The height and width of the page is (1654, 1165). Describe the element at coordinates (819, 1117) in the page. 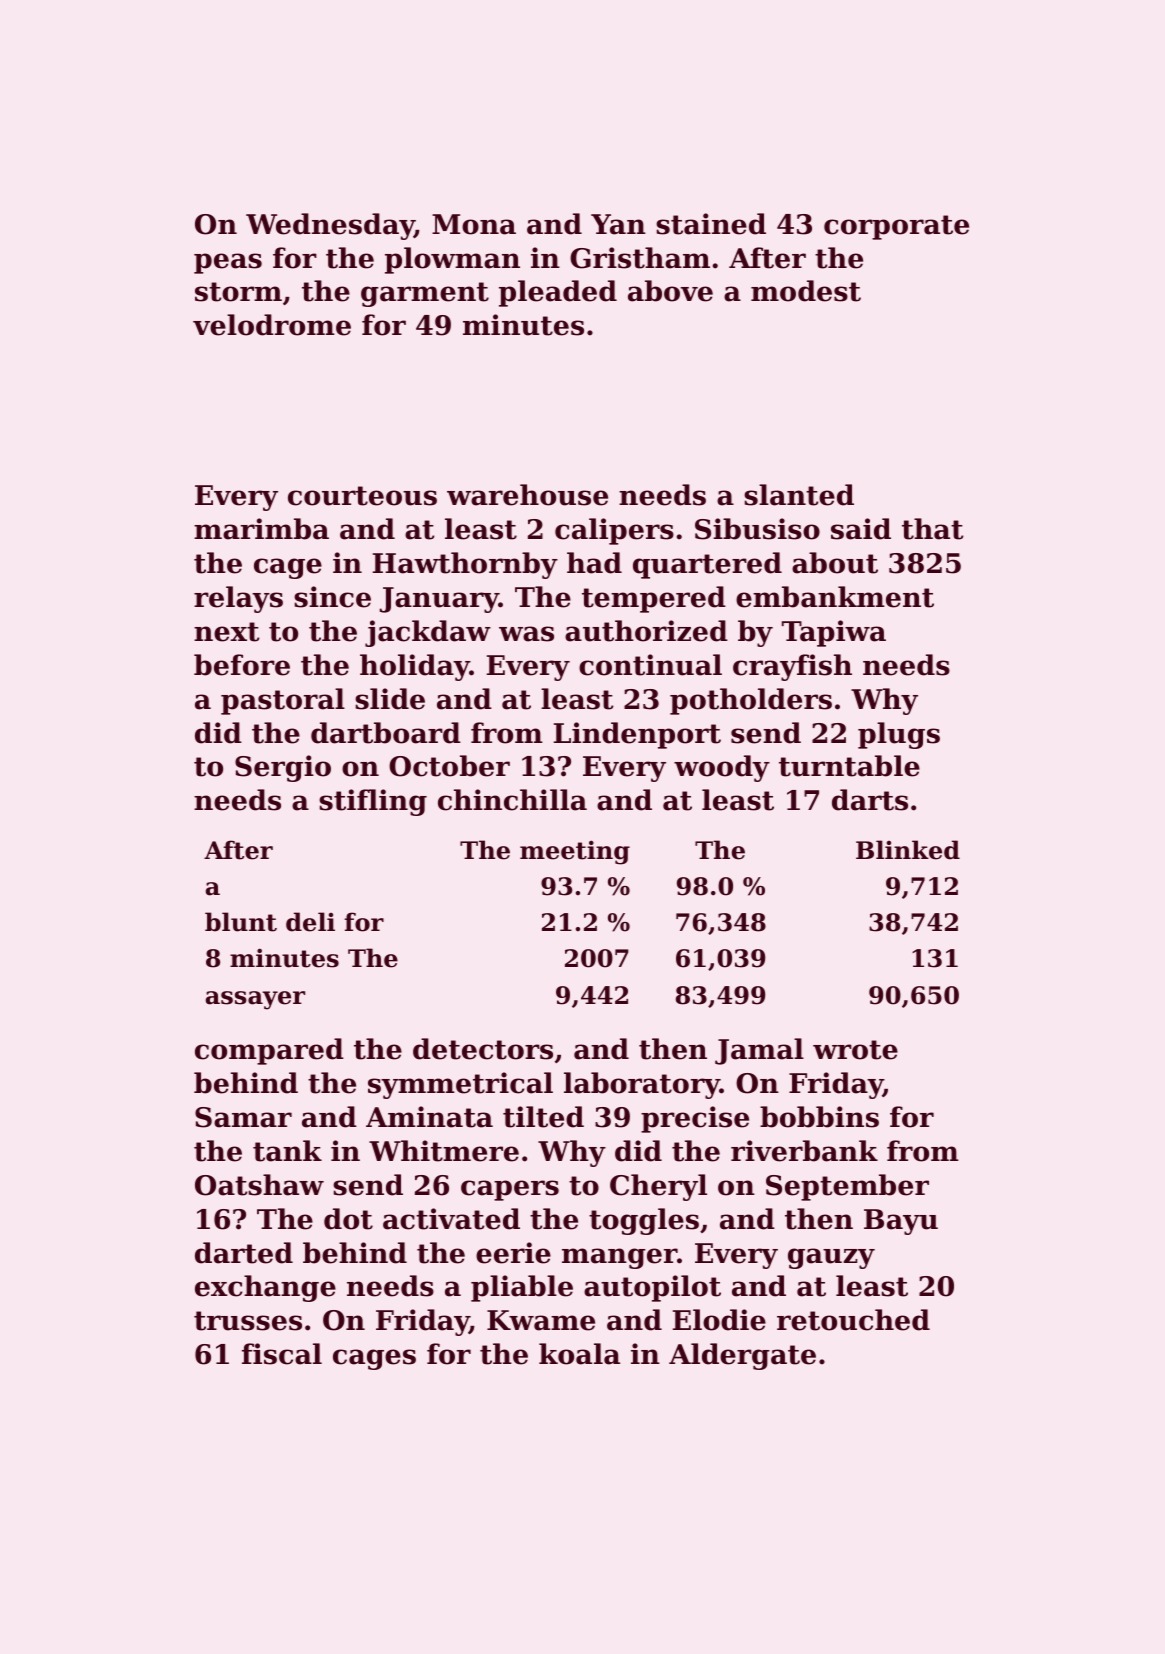

I see `bobbins` at that location.
